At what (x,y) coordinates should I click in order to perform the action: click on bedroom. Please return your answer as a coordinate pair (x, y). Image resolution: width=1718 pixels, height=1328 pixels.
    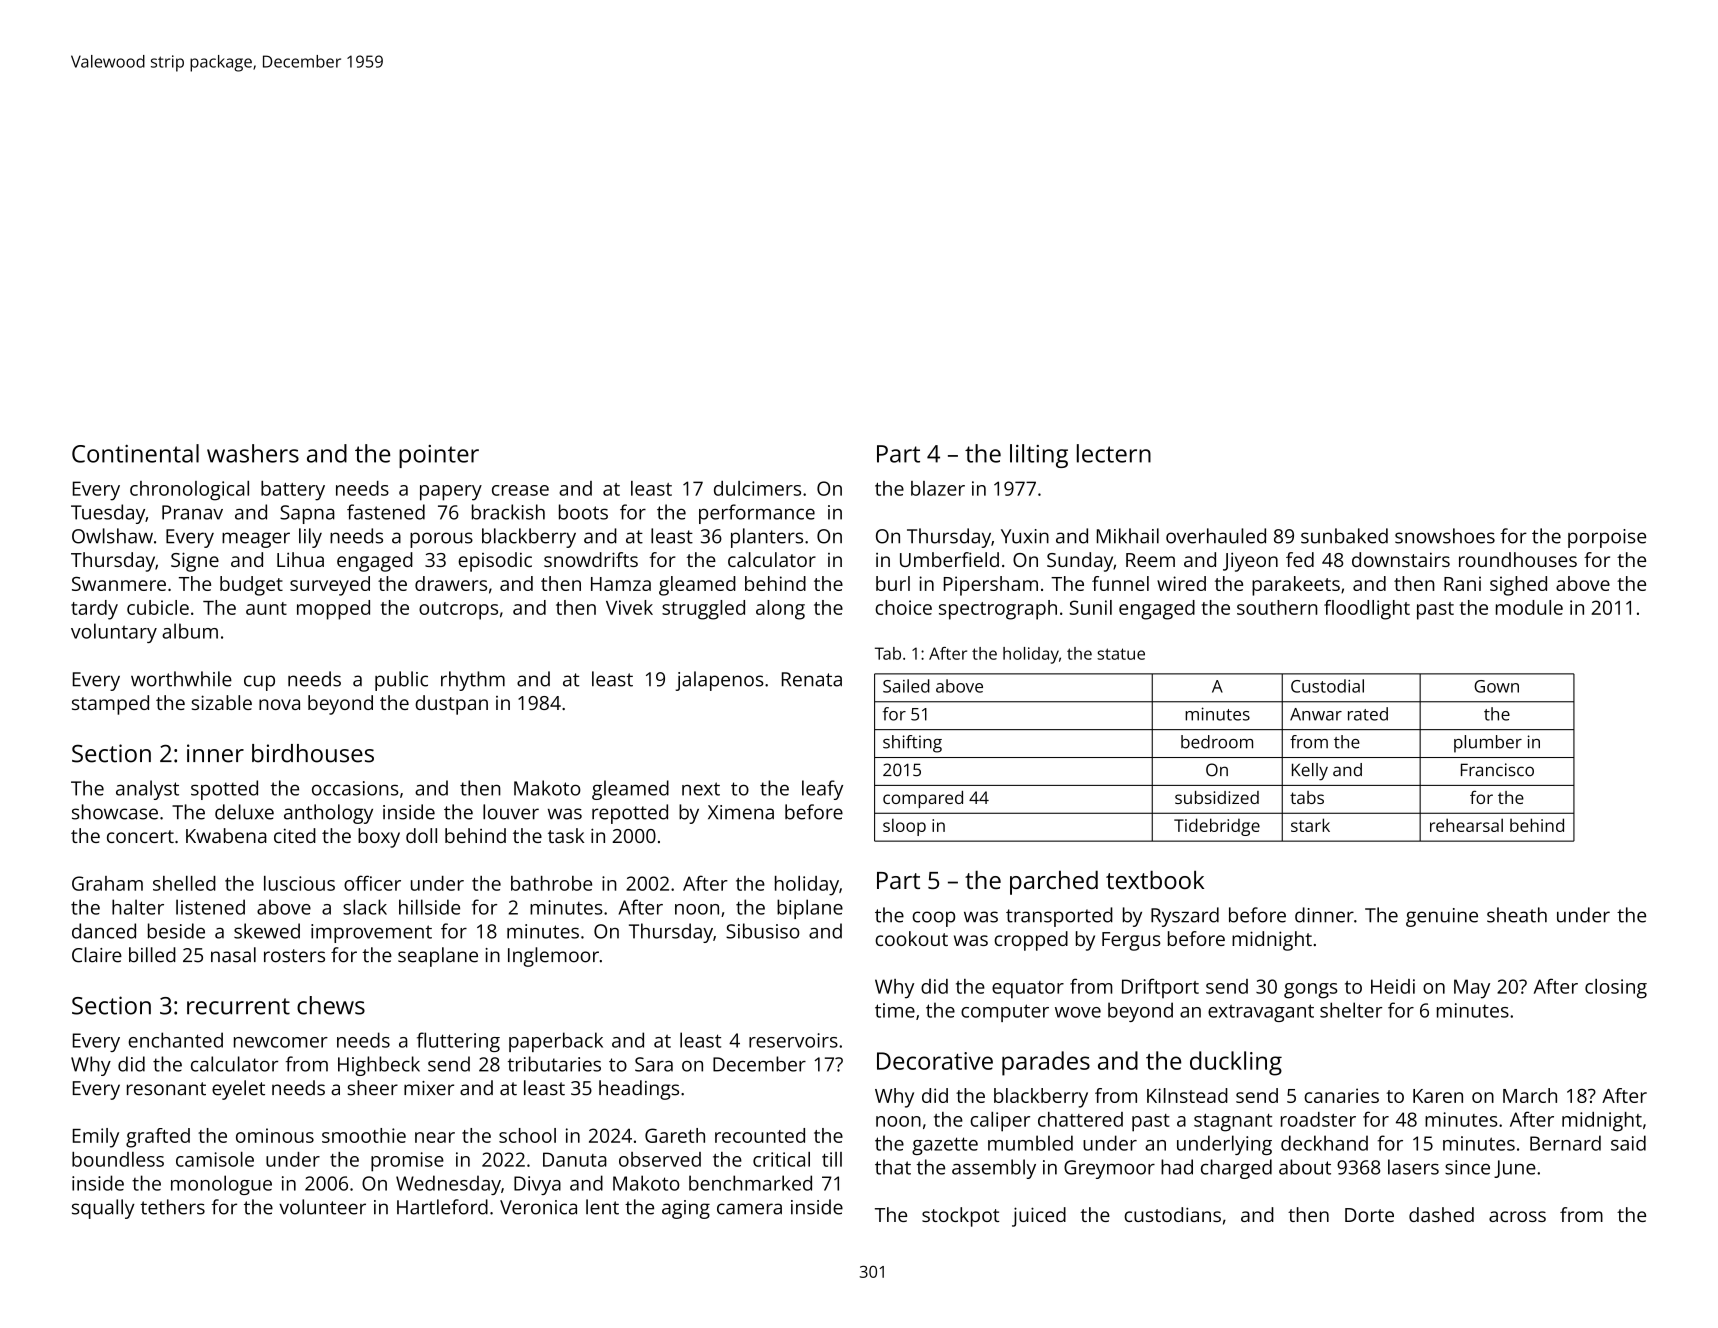
    Looking at the image, I should click on (1217, 742).
